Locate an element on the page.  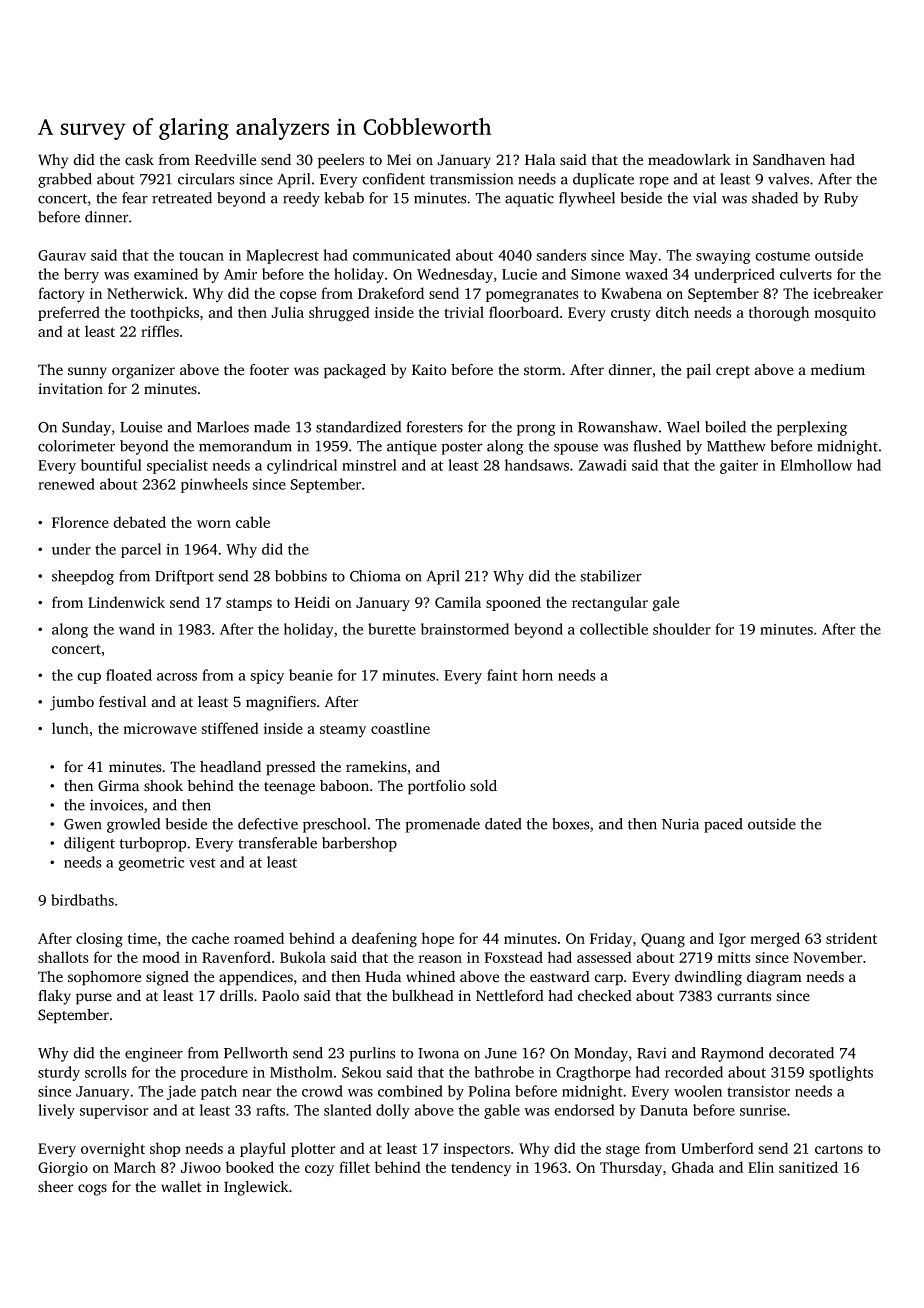
Girma is located at coordinates (118, 786).
